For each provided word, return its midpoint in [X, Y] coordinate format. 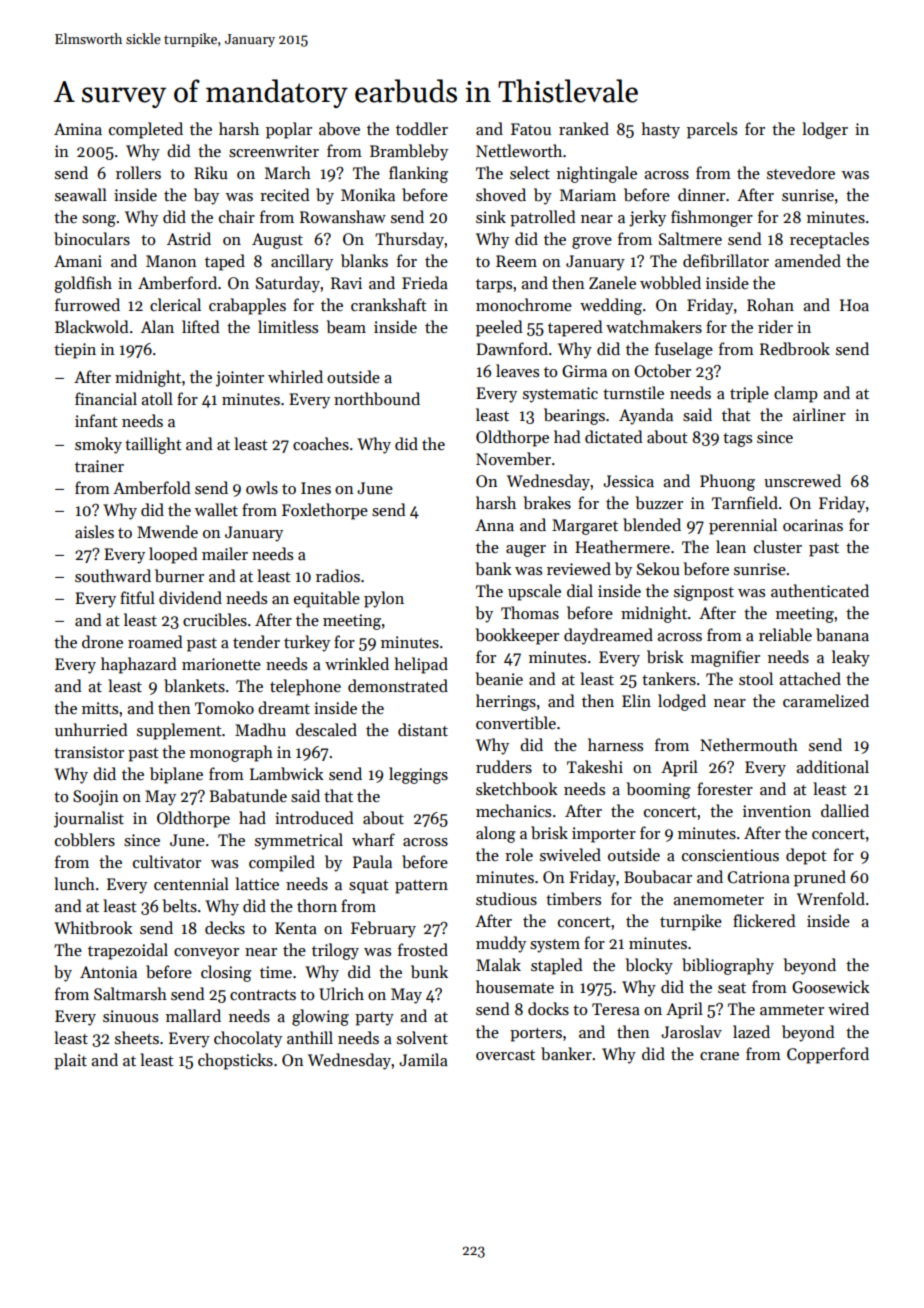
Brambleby [409, 152]
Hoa [854, 305]
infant [96, 420]
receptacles [829, 240]
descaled [326, 729]
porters [536, 1035]
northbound [377, 398]
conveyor [206, 954]
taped [225, 262]
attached [810, 678]
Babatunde [248, 795]
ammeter [792, 1010]
